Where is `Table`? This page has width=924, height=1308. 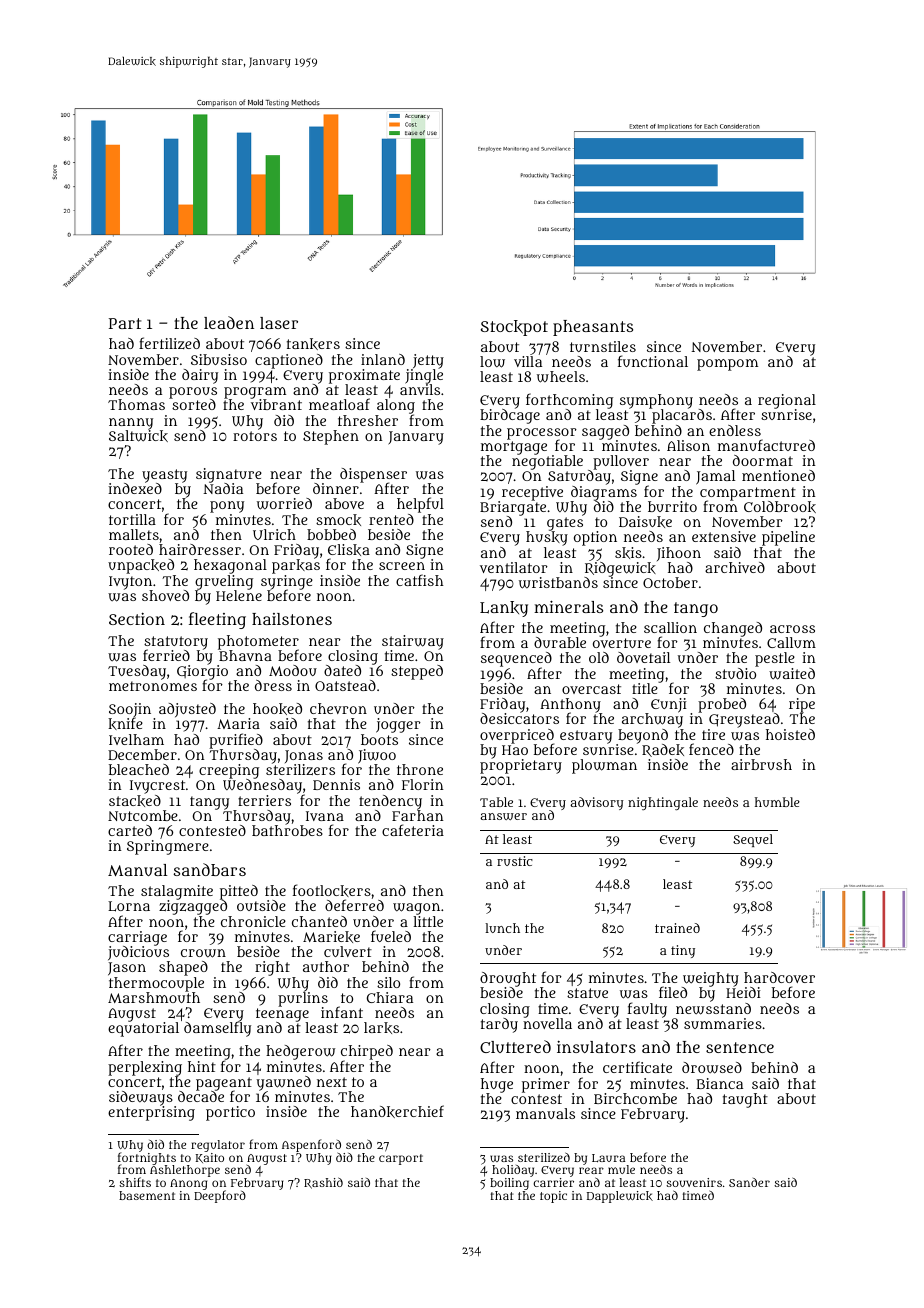
Table is located at coordinates (496, 802).
